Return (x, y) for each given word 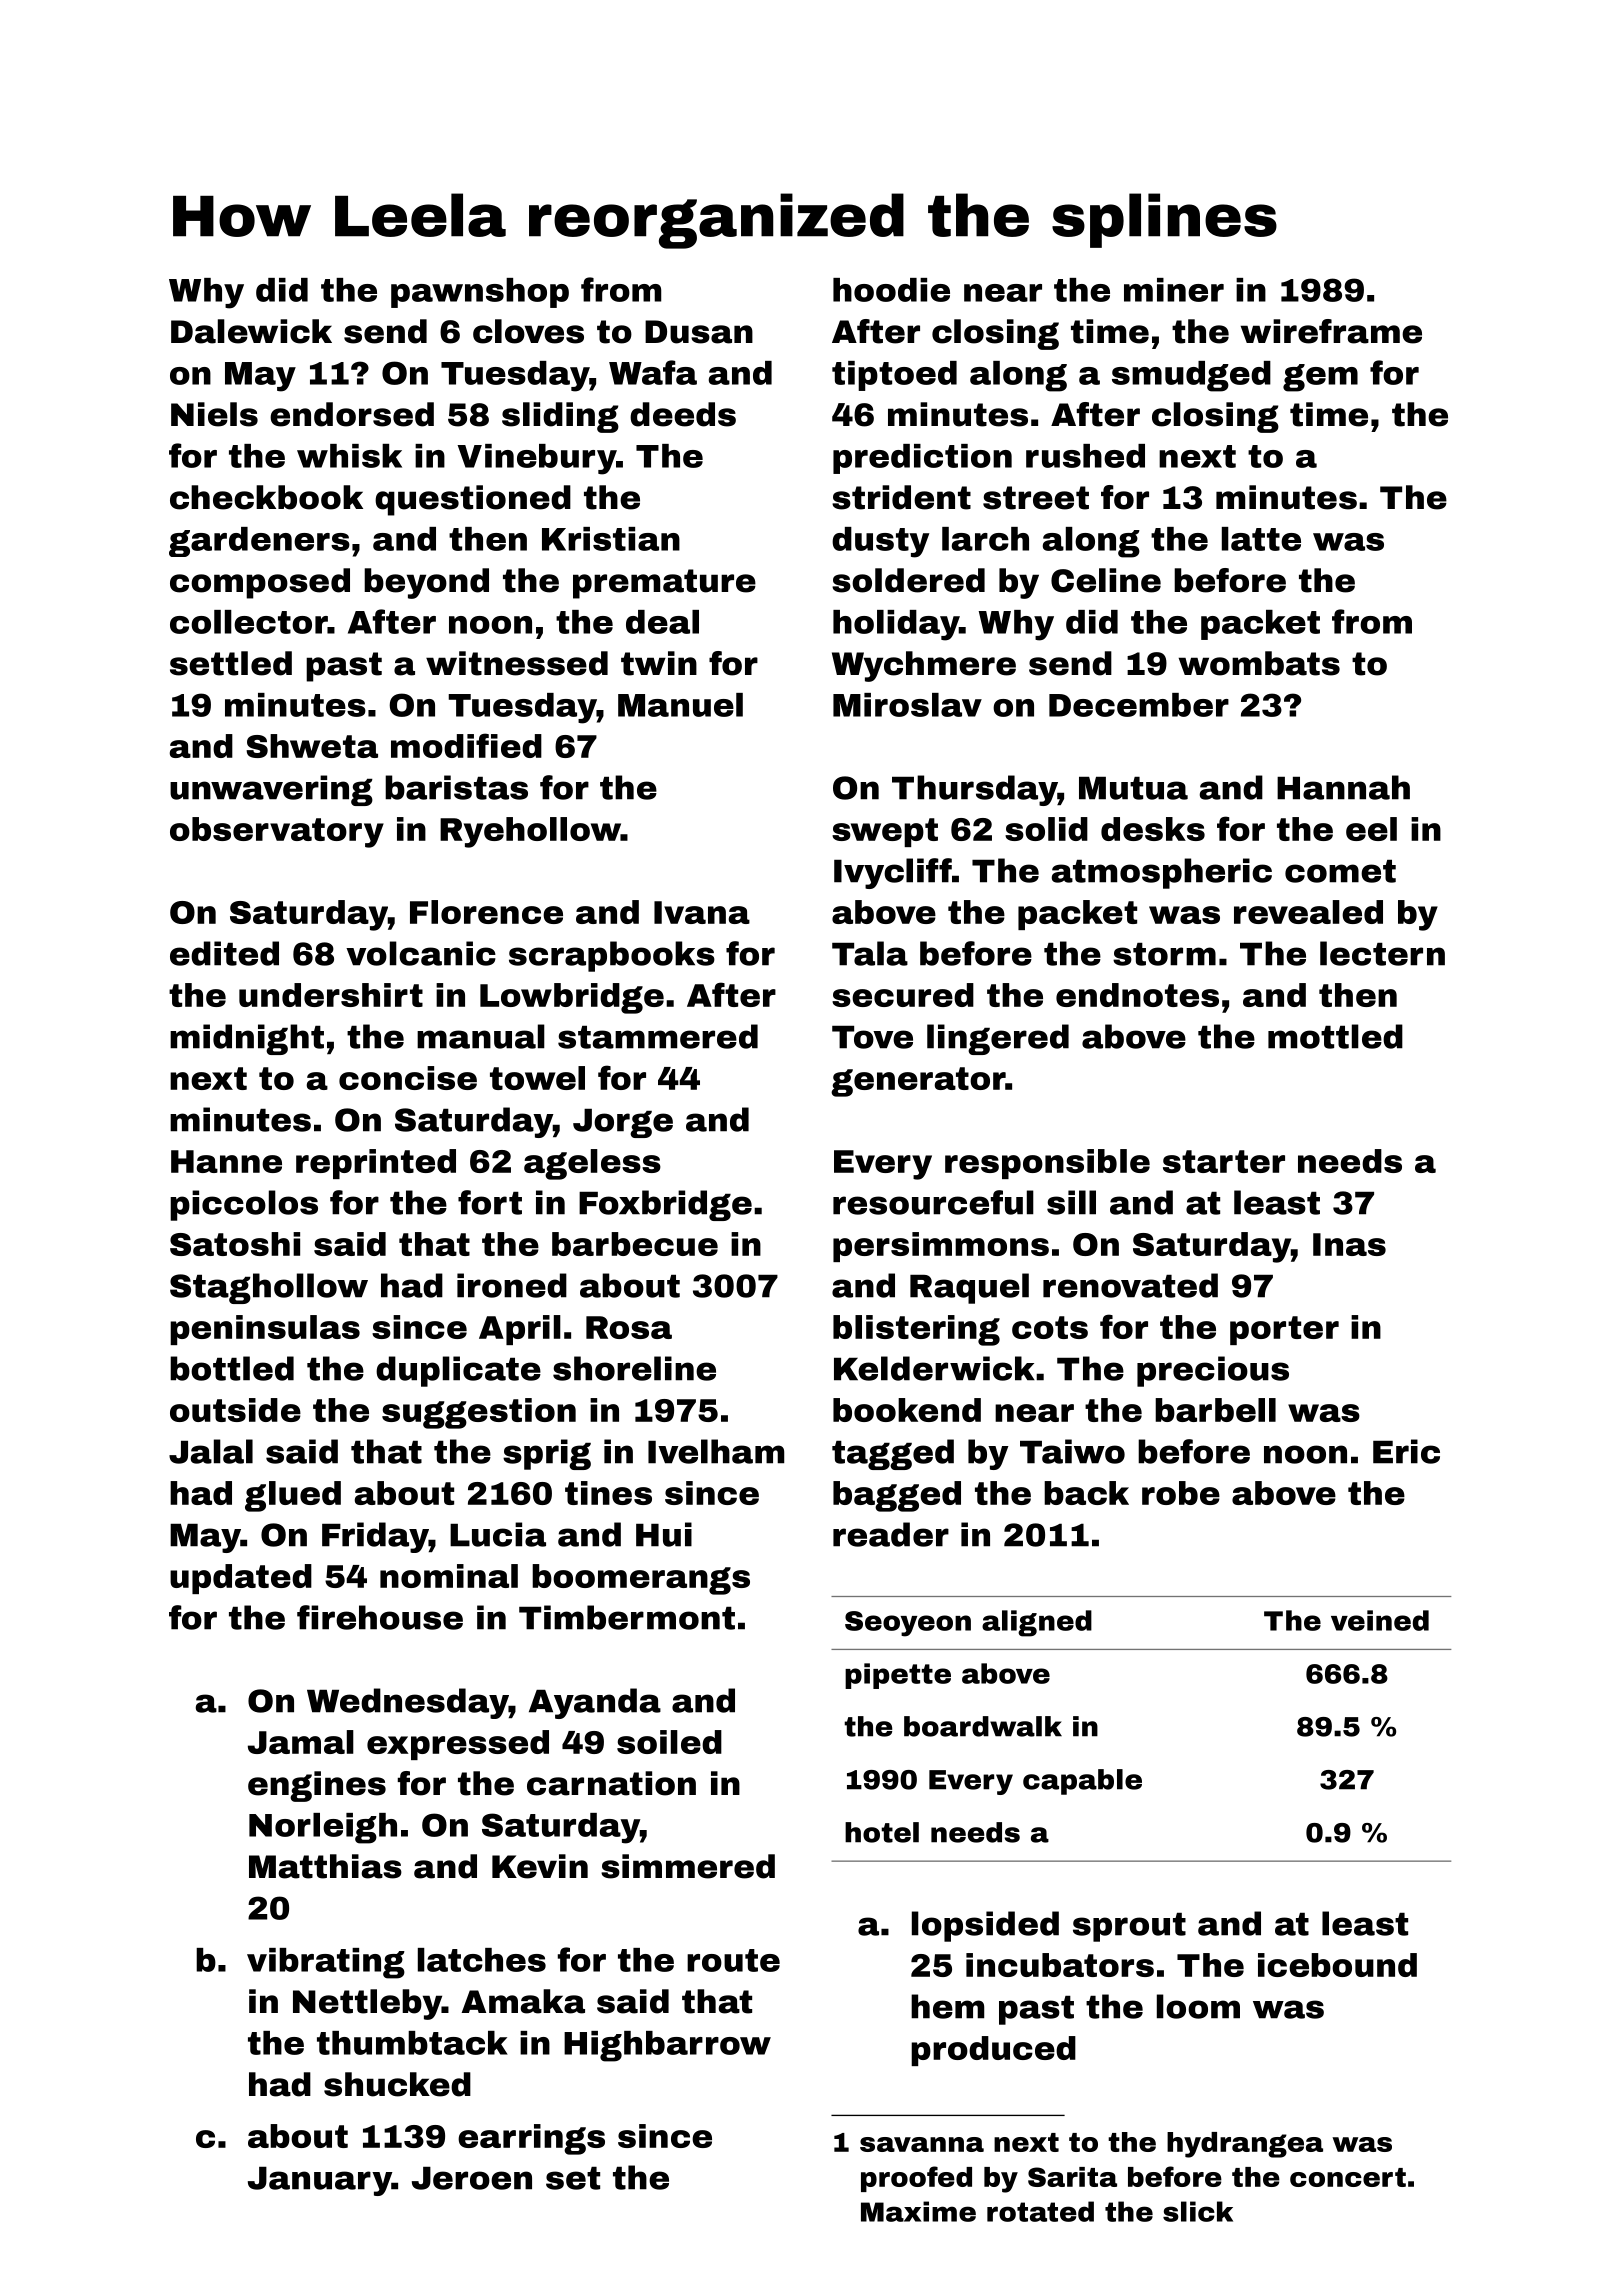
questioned (473, 500)
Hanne (226, 1161)
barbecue (635, 1244)
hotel (882, 1832)
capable (1082, 1782)
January (320, 2181)
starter (1224, 1161)
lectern (1382, 953)
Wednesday (408, 1703)
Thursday (975, 790)
